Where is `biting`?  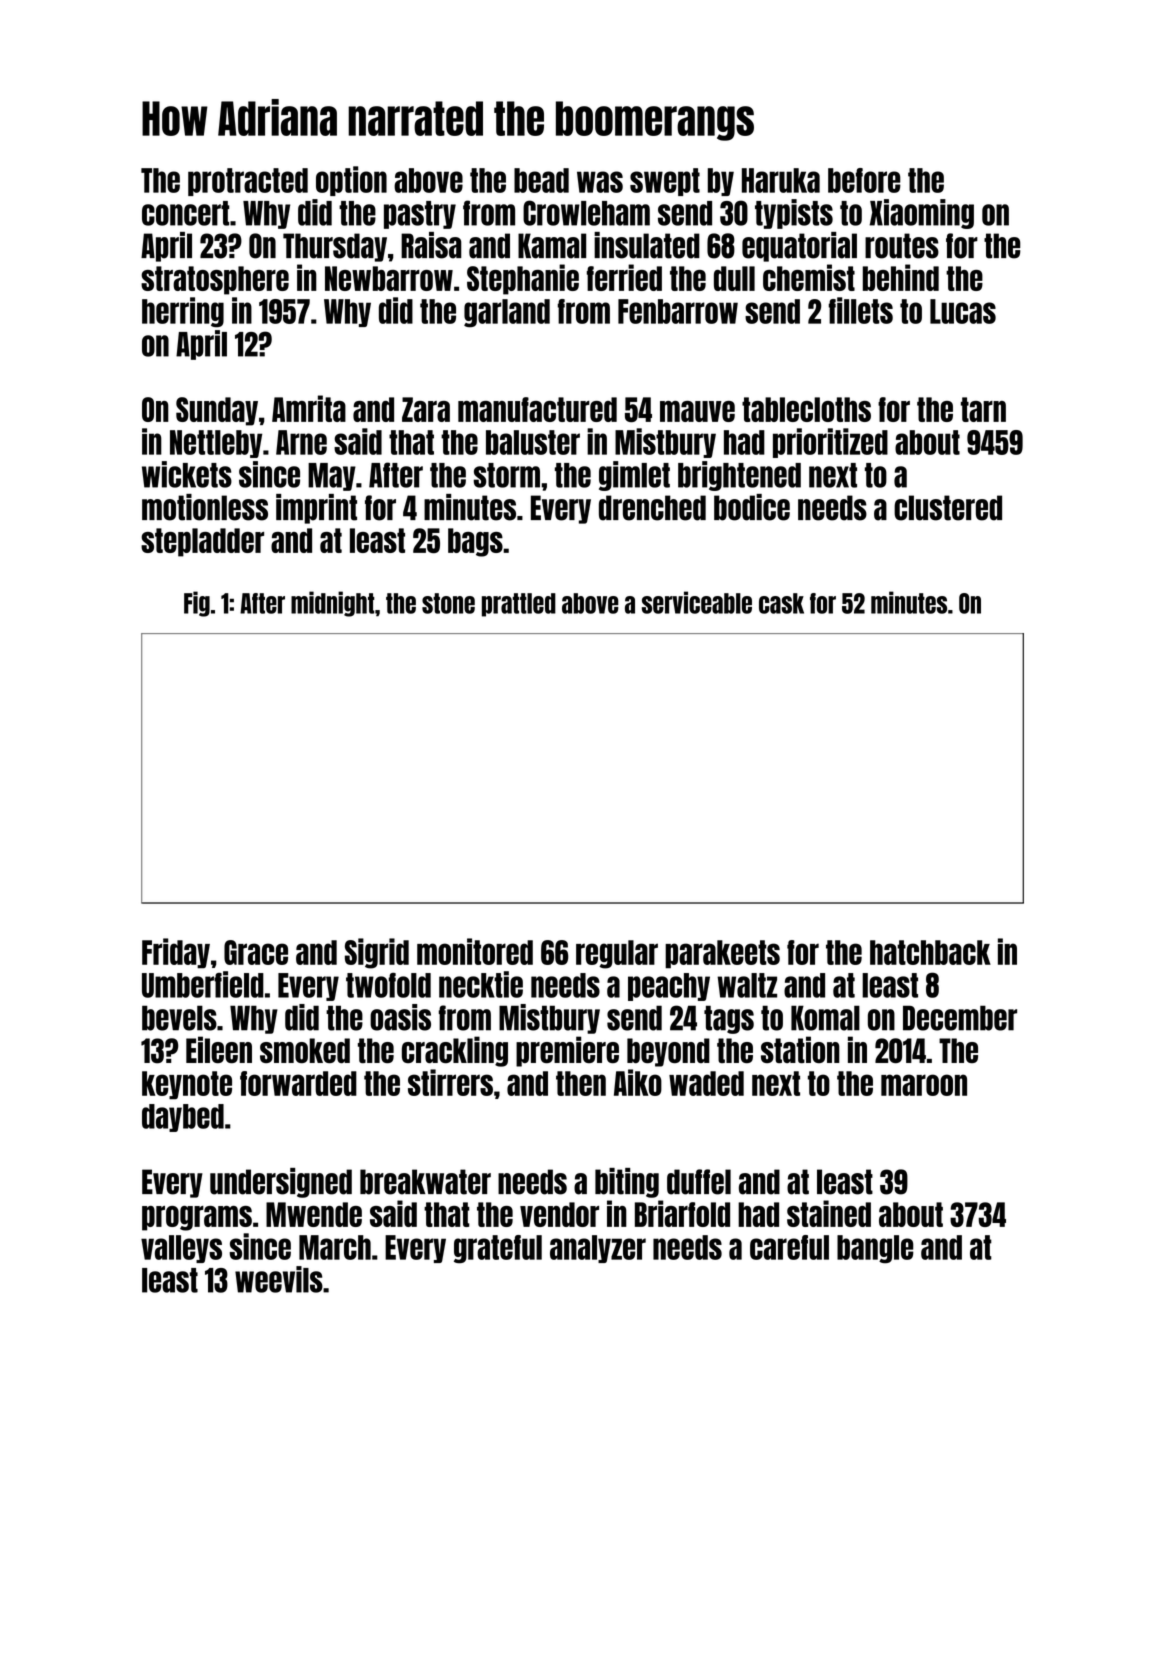 biting is located at coordinates (627, 1183).
